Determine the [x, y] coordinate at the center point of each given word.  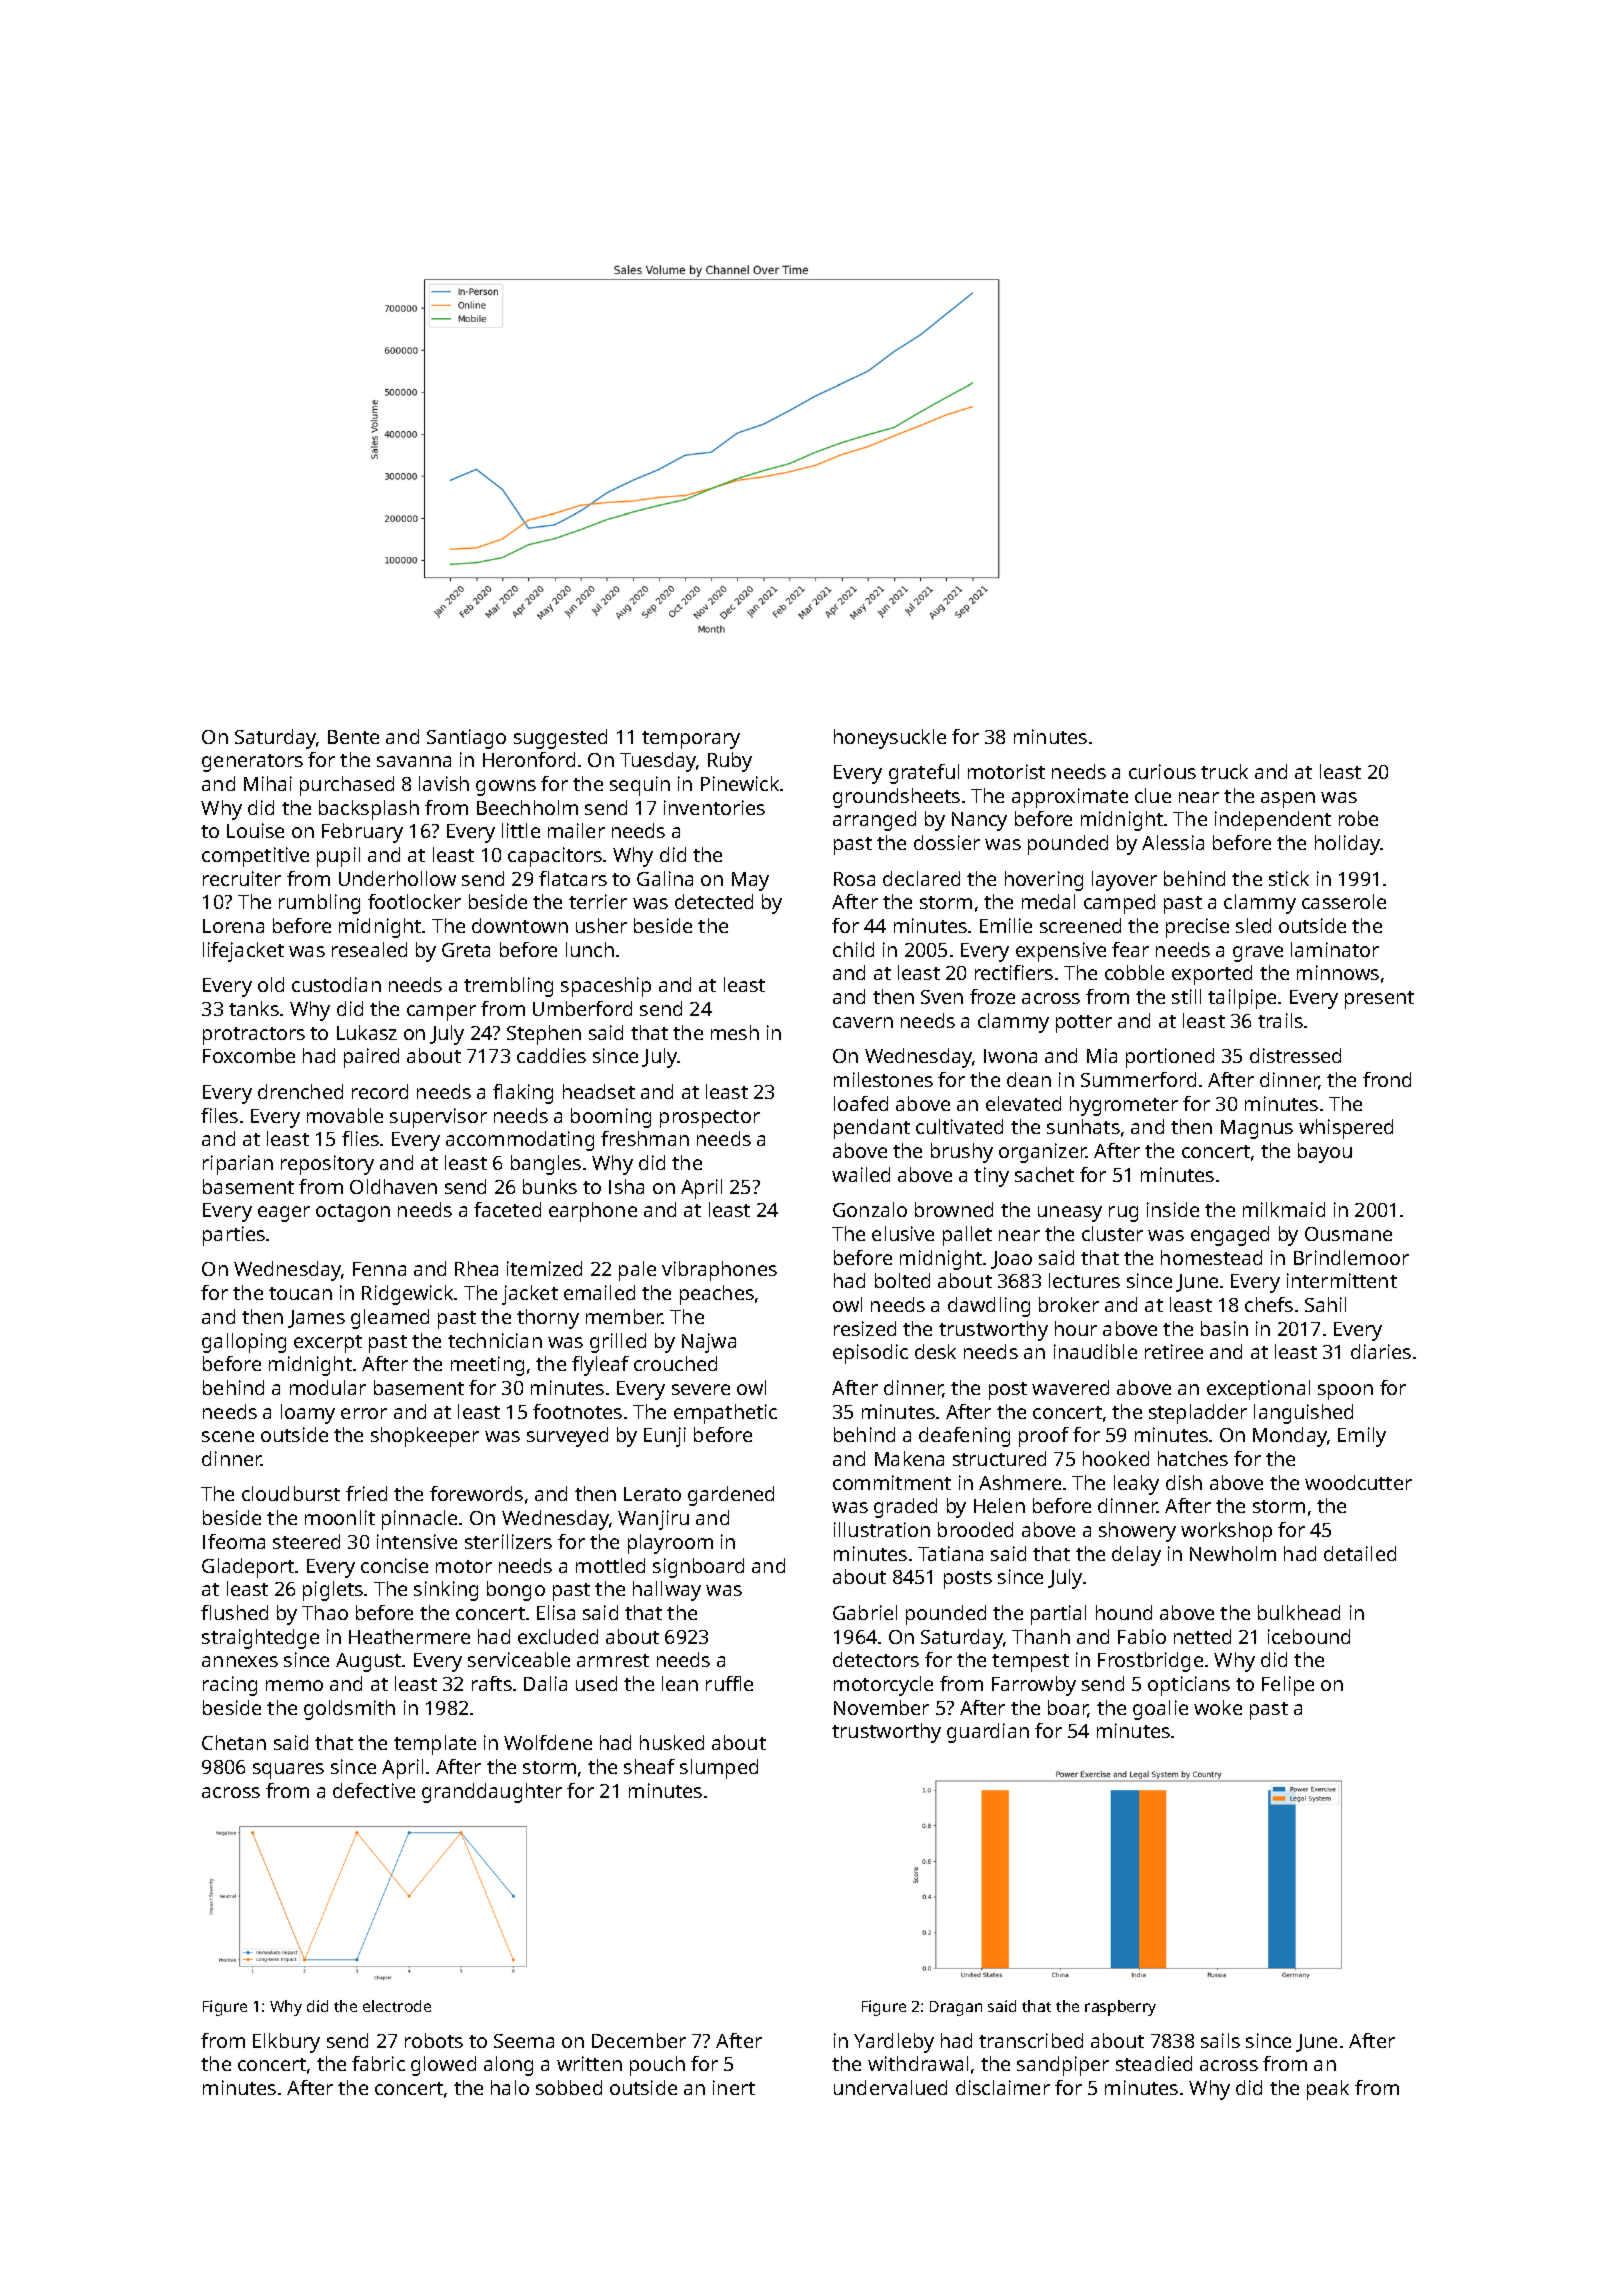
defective [374, 1790]
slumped [719, 1769]
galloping [244, 1343]
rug [1123, 1214]
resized [865, 1328]
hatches [1193, 1458]
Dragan [956, 2008]
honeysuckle [890, 739]
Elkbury [286, 2043]
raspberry [1120, 2008]
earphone [593, 1212]
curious [1162, 771]
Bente [353, 737]
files [219, 1115]
